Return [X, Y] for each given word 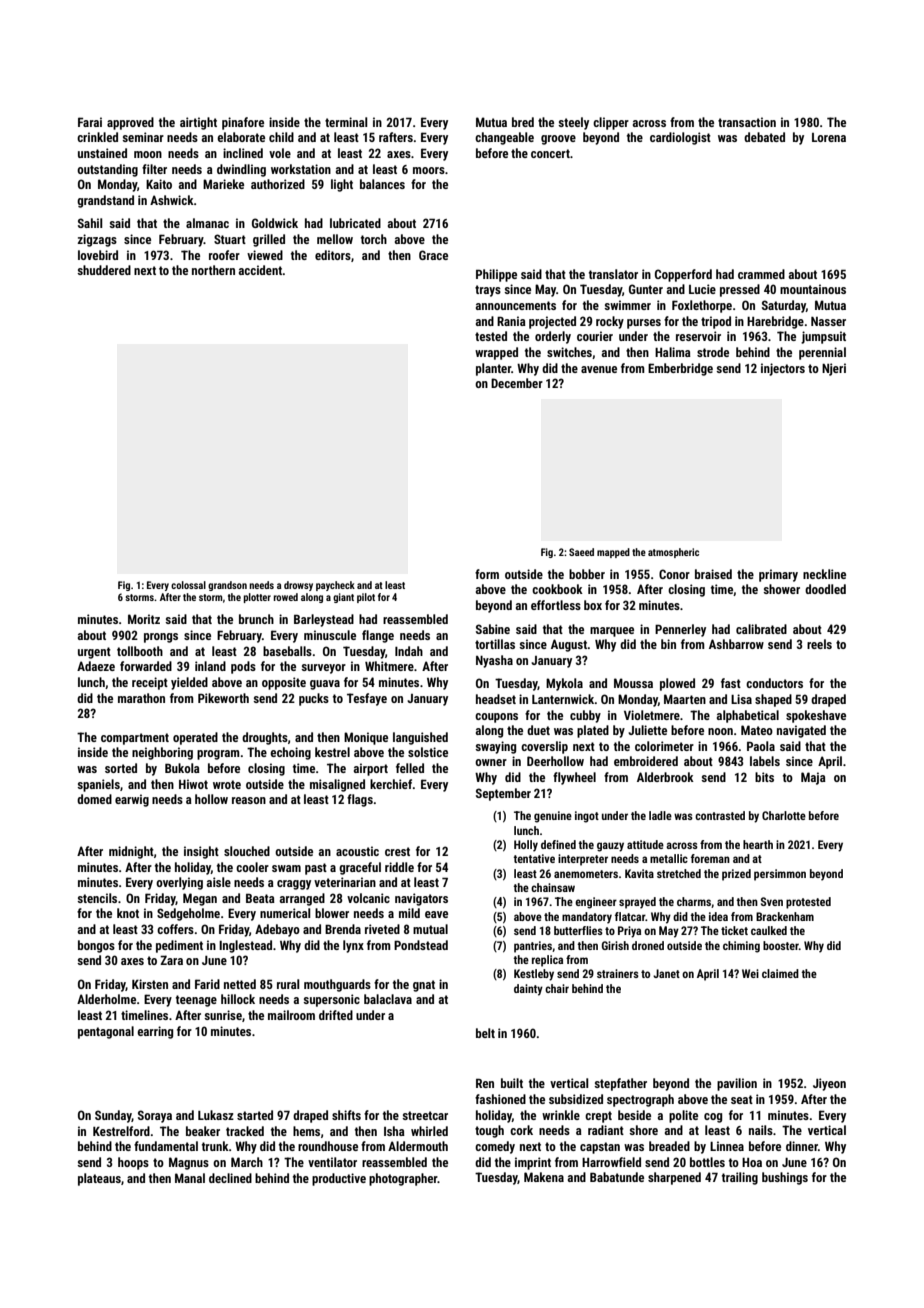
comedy [495, 1147]
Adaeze [96, 666]
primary [778, 575]
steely [573, 123]
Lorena [829, 137]
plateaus [99, 1179]
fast [731, 683]
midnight [131, 852]
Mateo [757, 730]
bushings [785, 1178]
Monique [366, 738]
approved [130, 123]
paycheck [335, 586]
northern [213, 270]
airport [371, 769]
